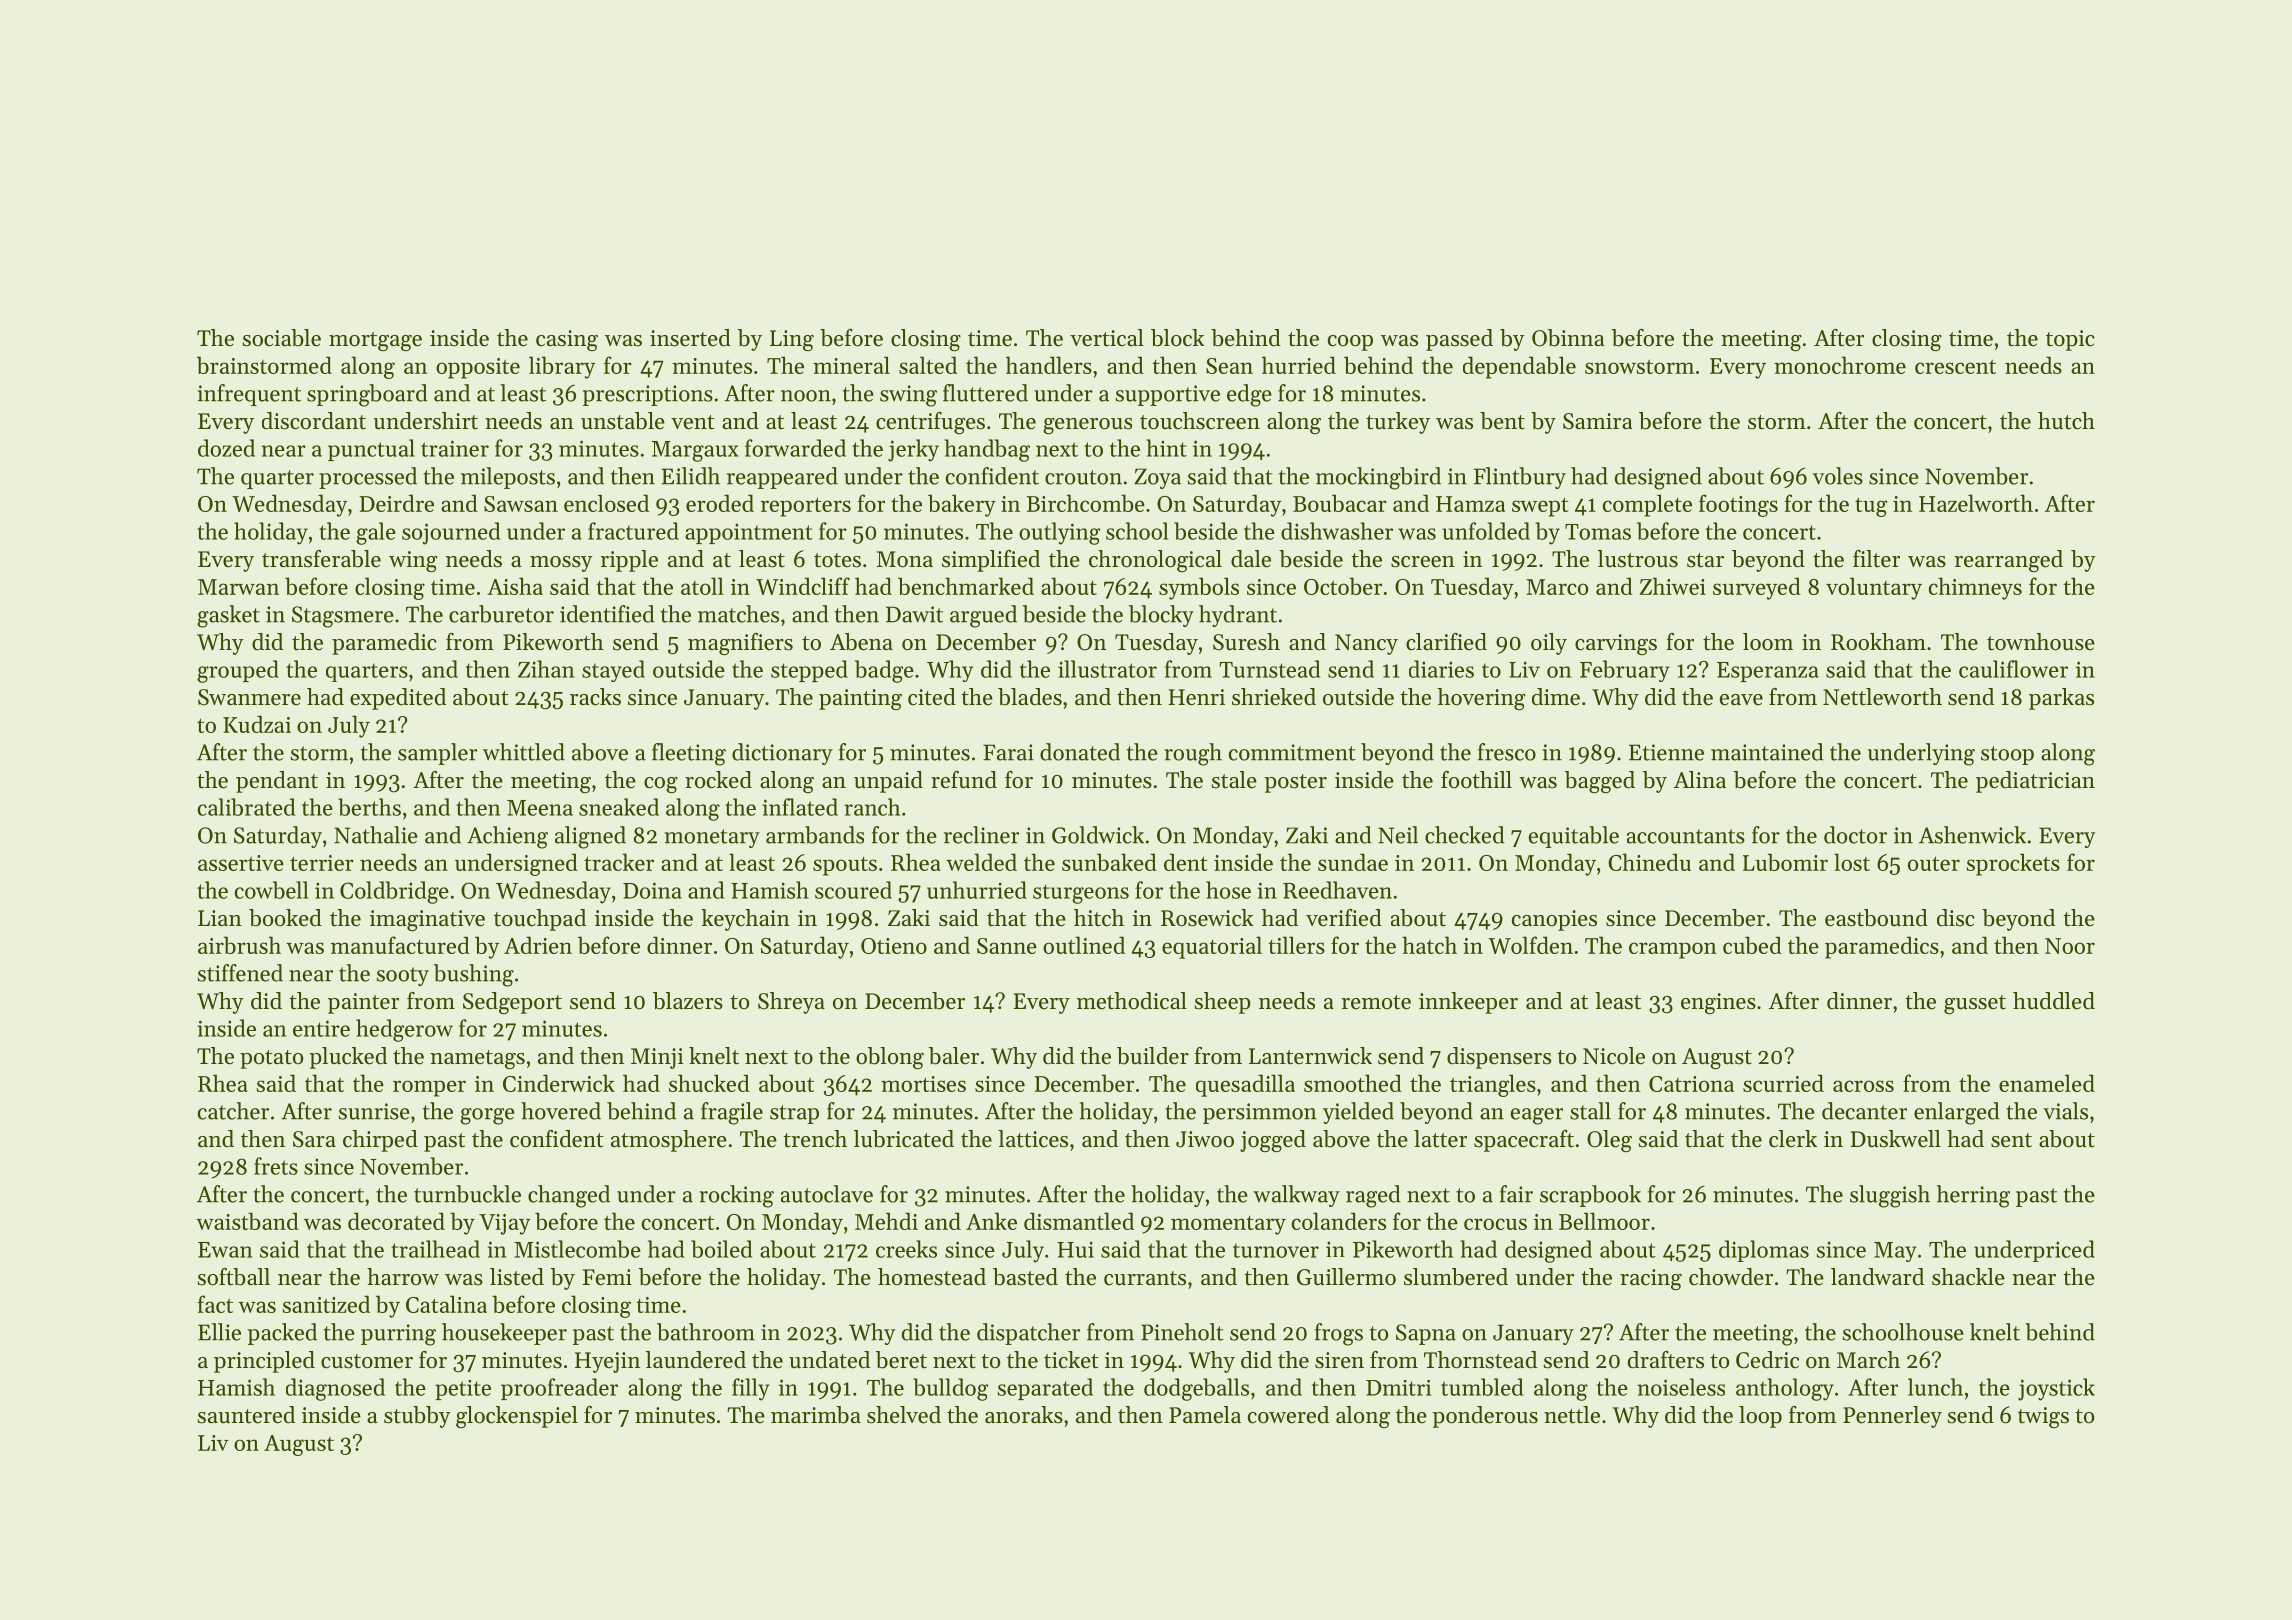  I want to click on engines, so click(1718, 1003).
